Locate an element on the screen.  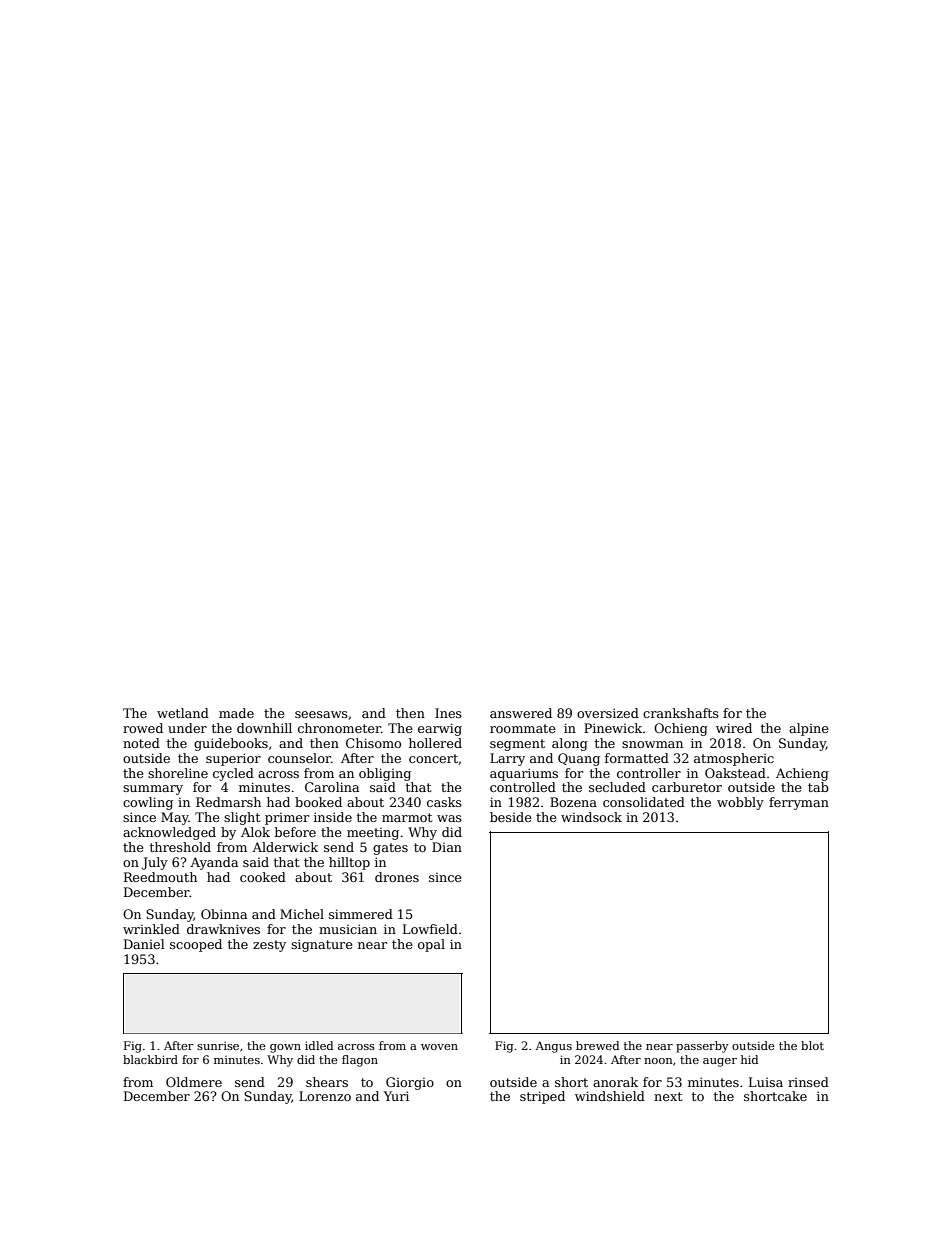
formatted is located at coordinates (637, 758).
